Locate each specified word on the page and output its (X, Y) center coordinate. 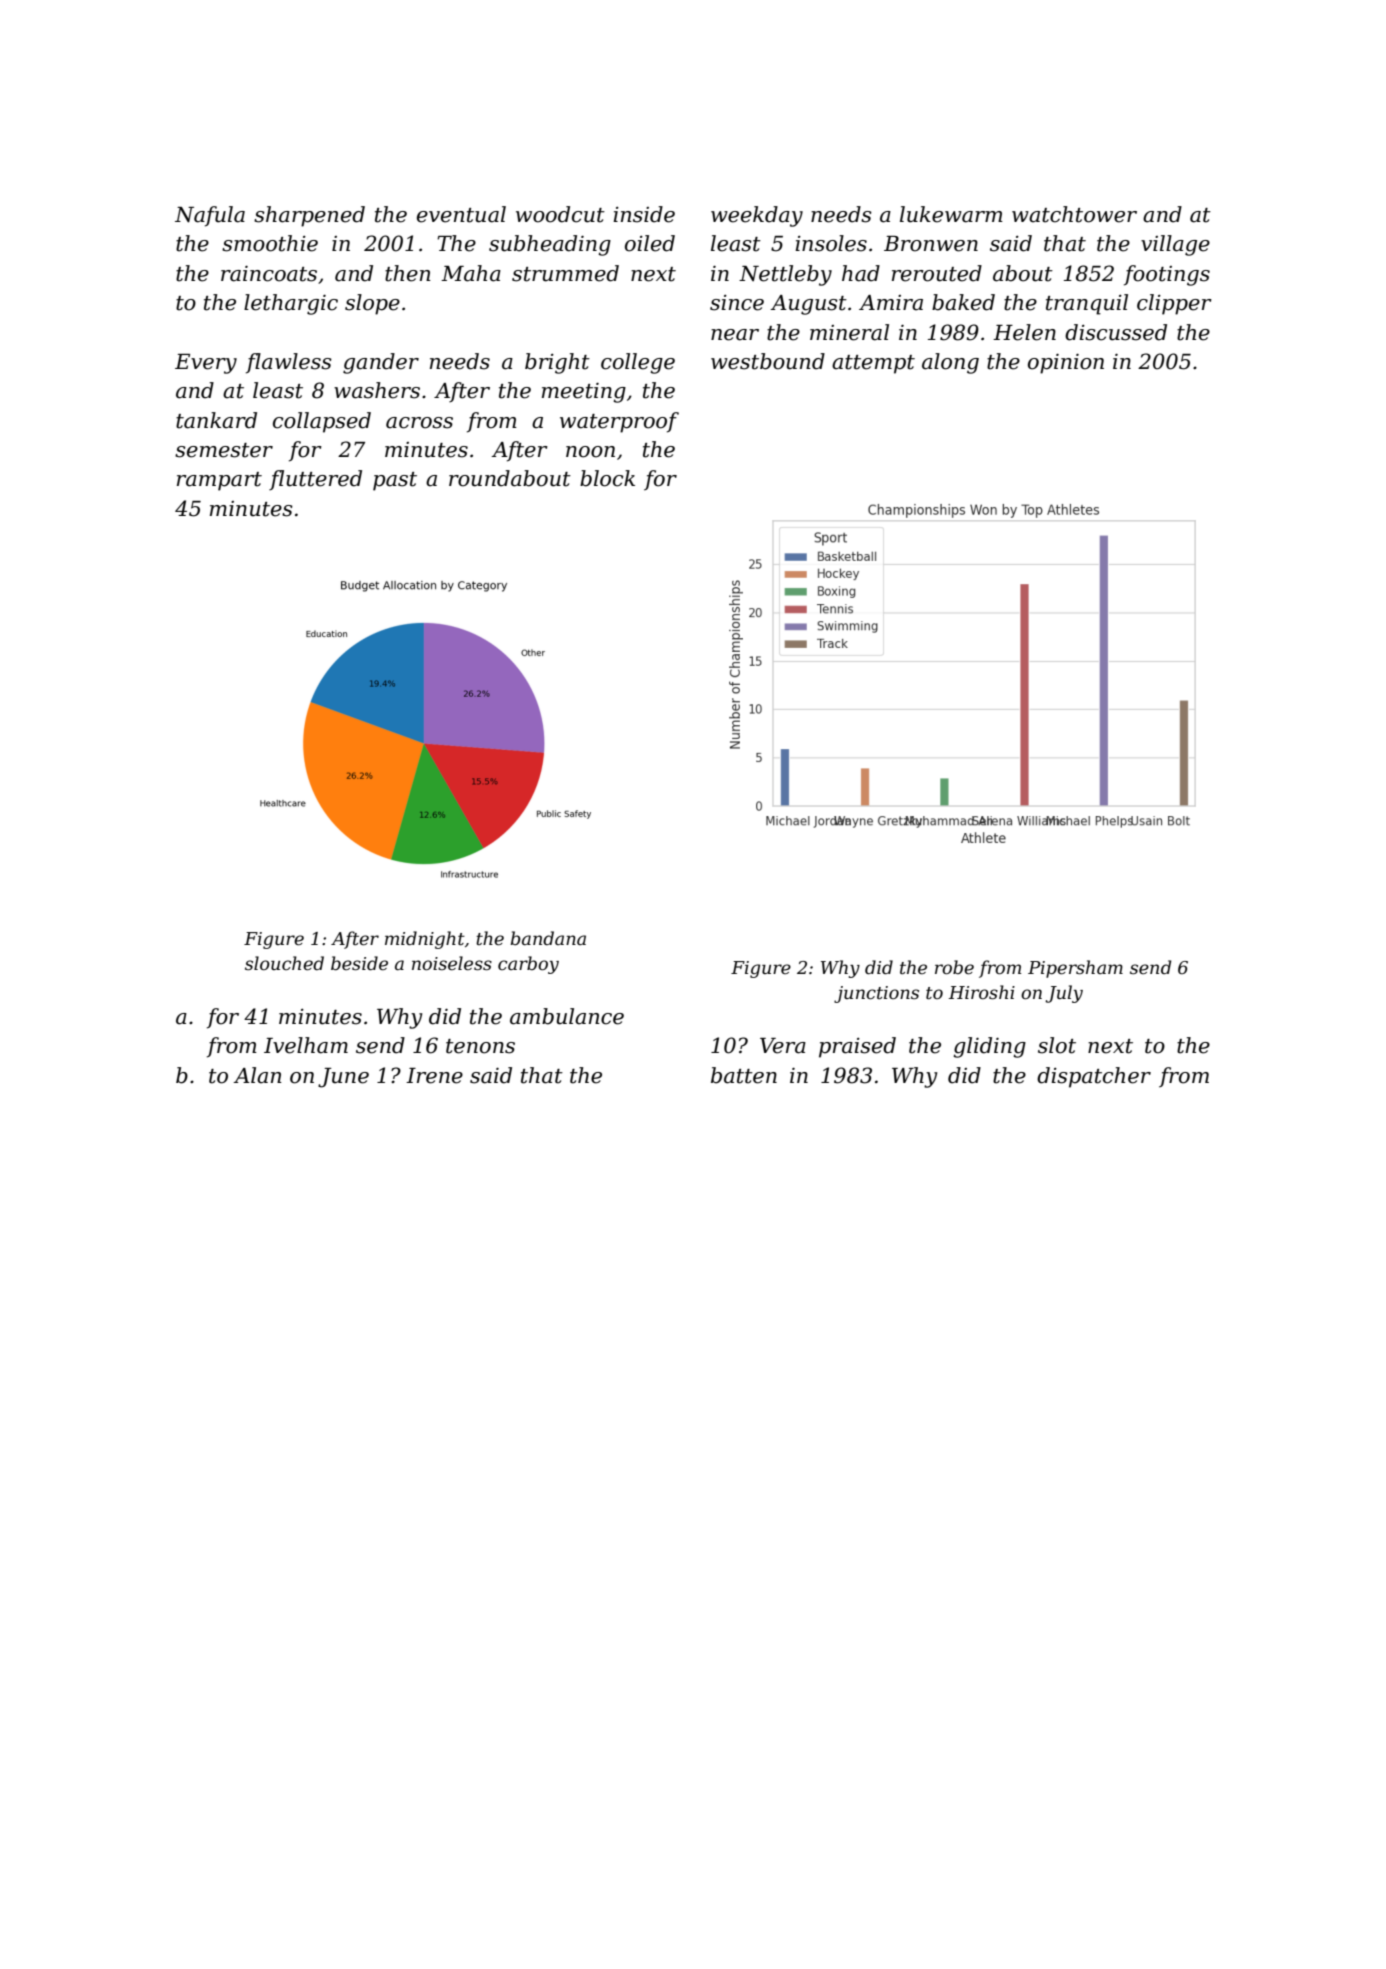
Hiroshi (981, 992)
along (950, 363)
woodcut (560, 214)
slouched (284, 963)
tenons (480, 1046)
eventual (461, 214)
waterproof (619, 422)
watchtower (1074, 214)
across (419, 423)
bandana (548, 938)
